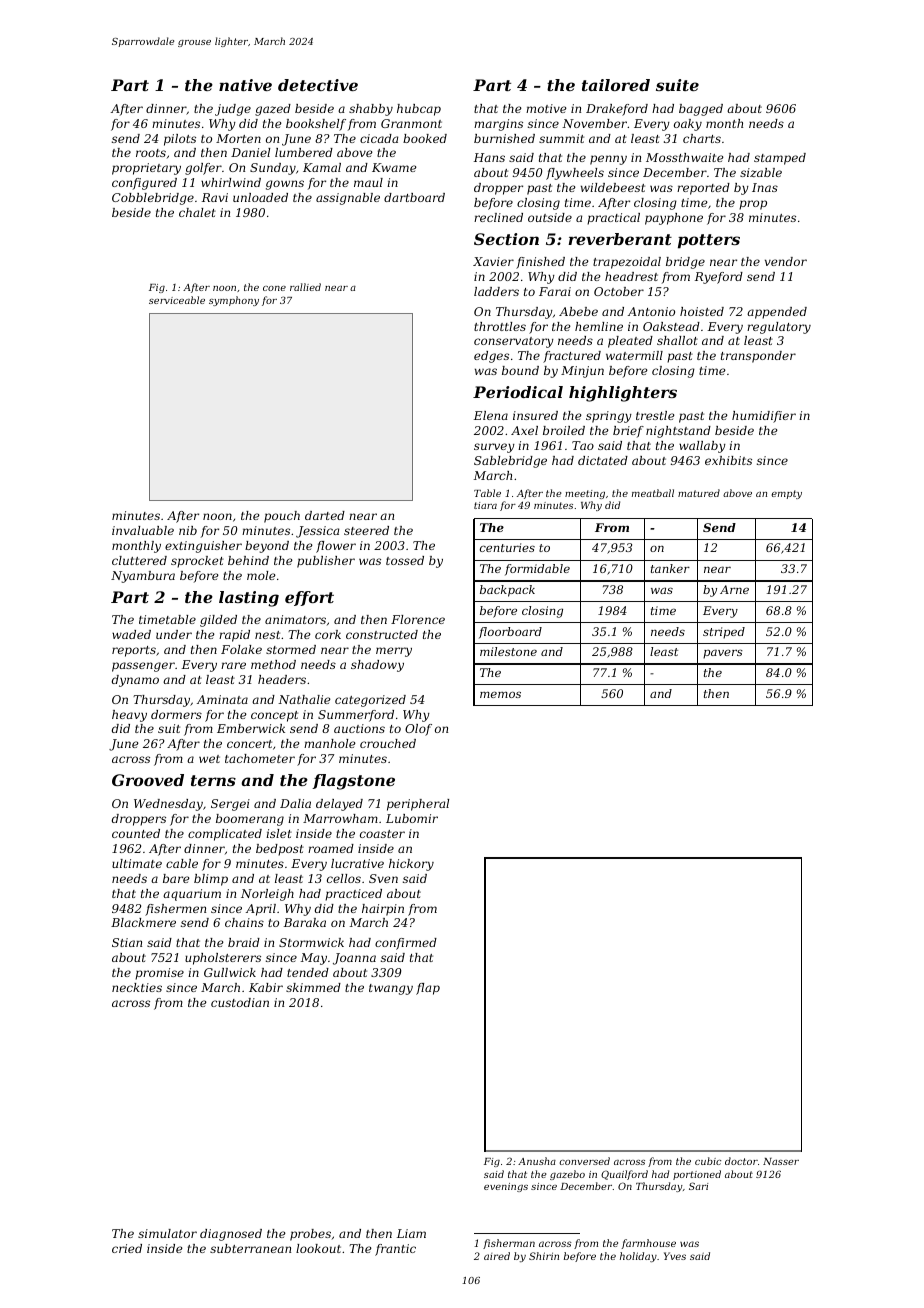 This document has height=1308, width=924. I want to click on transponder, so click(758, 357).
